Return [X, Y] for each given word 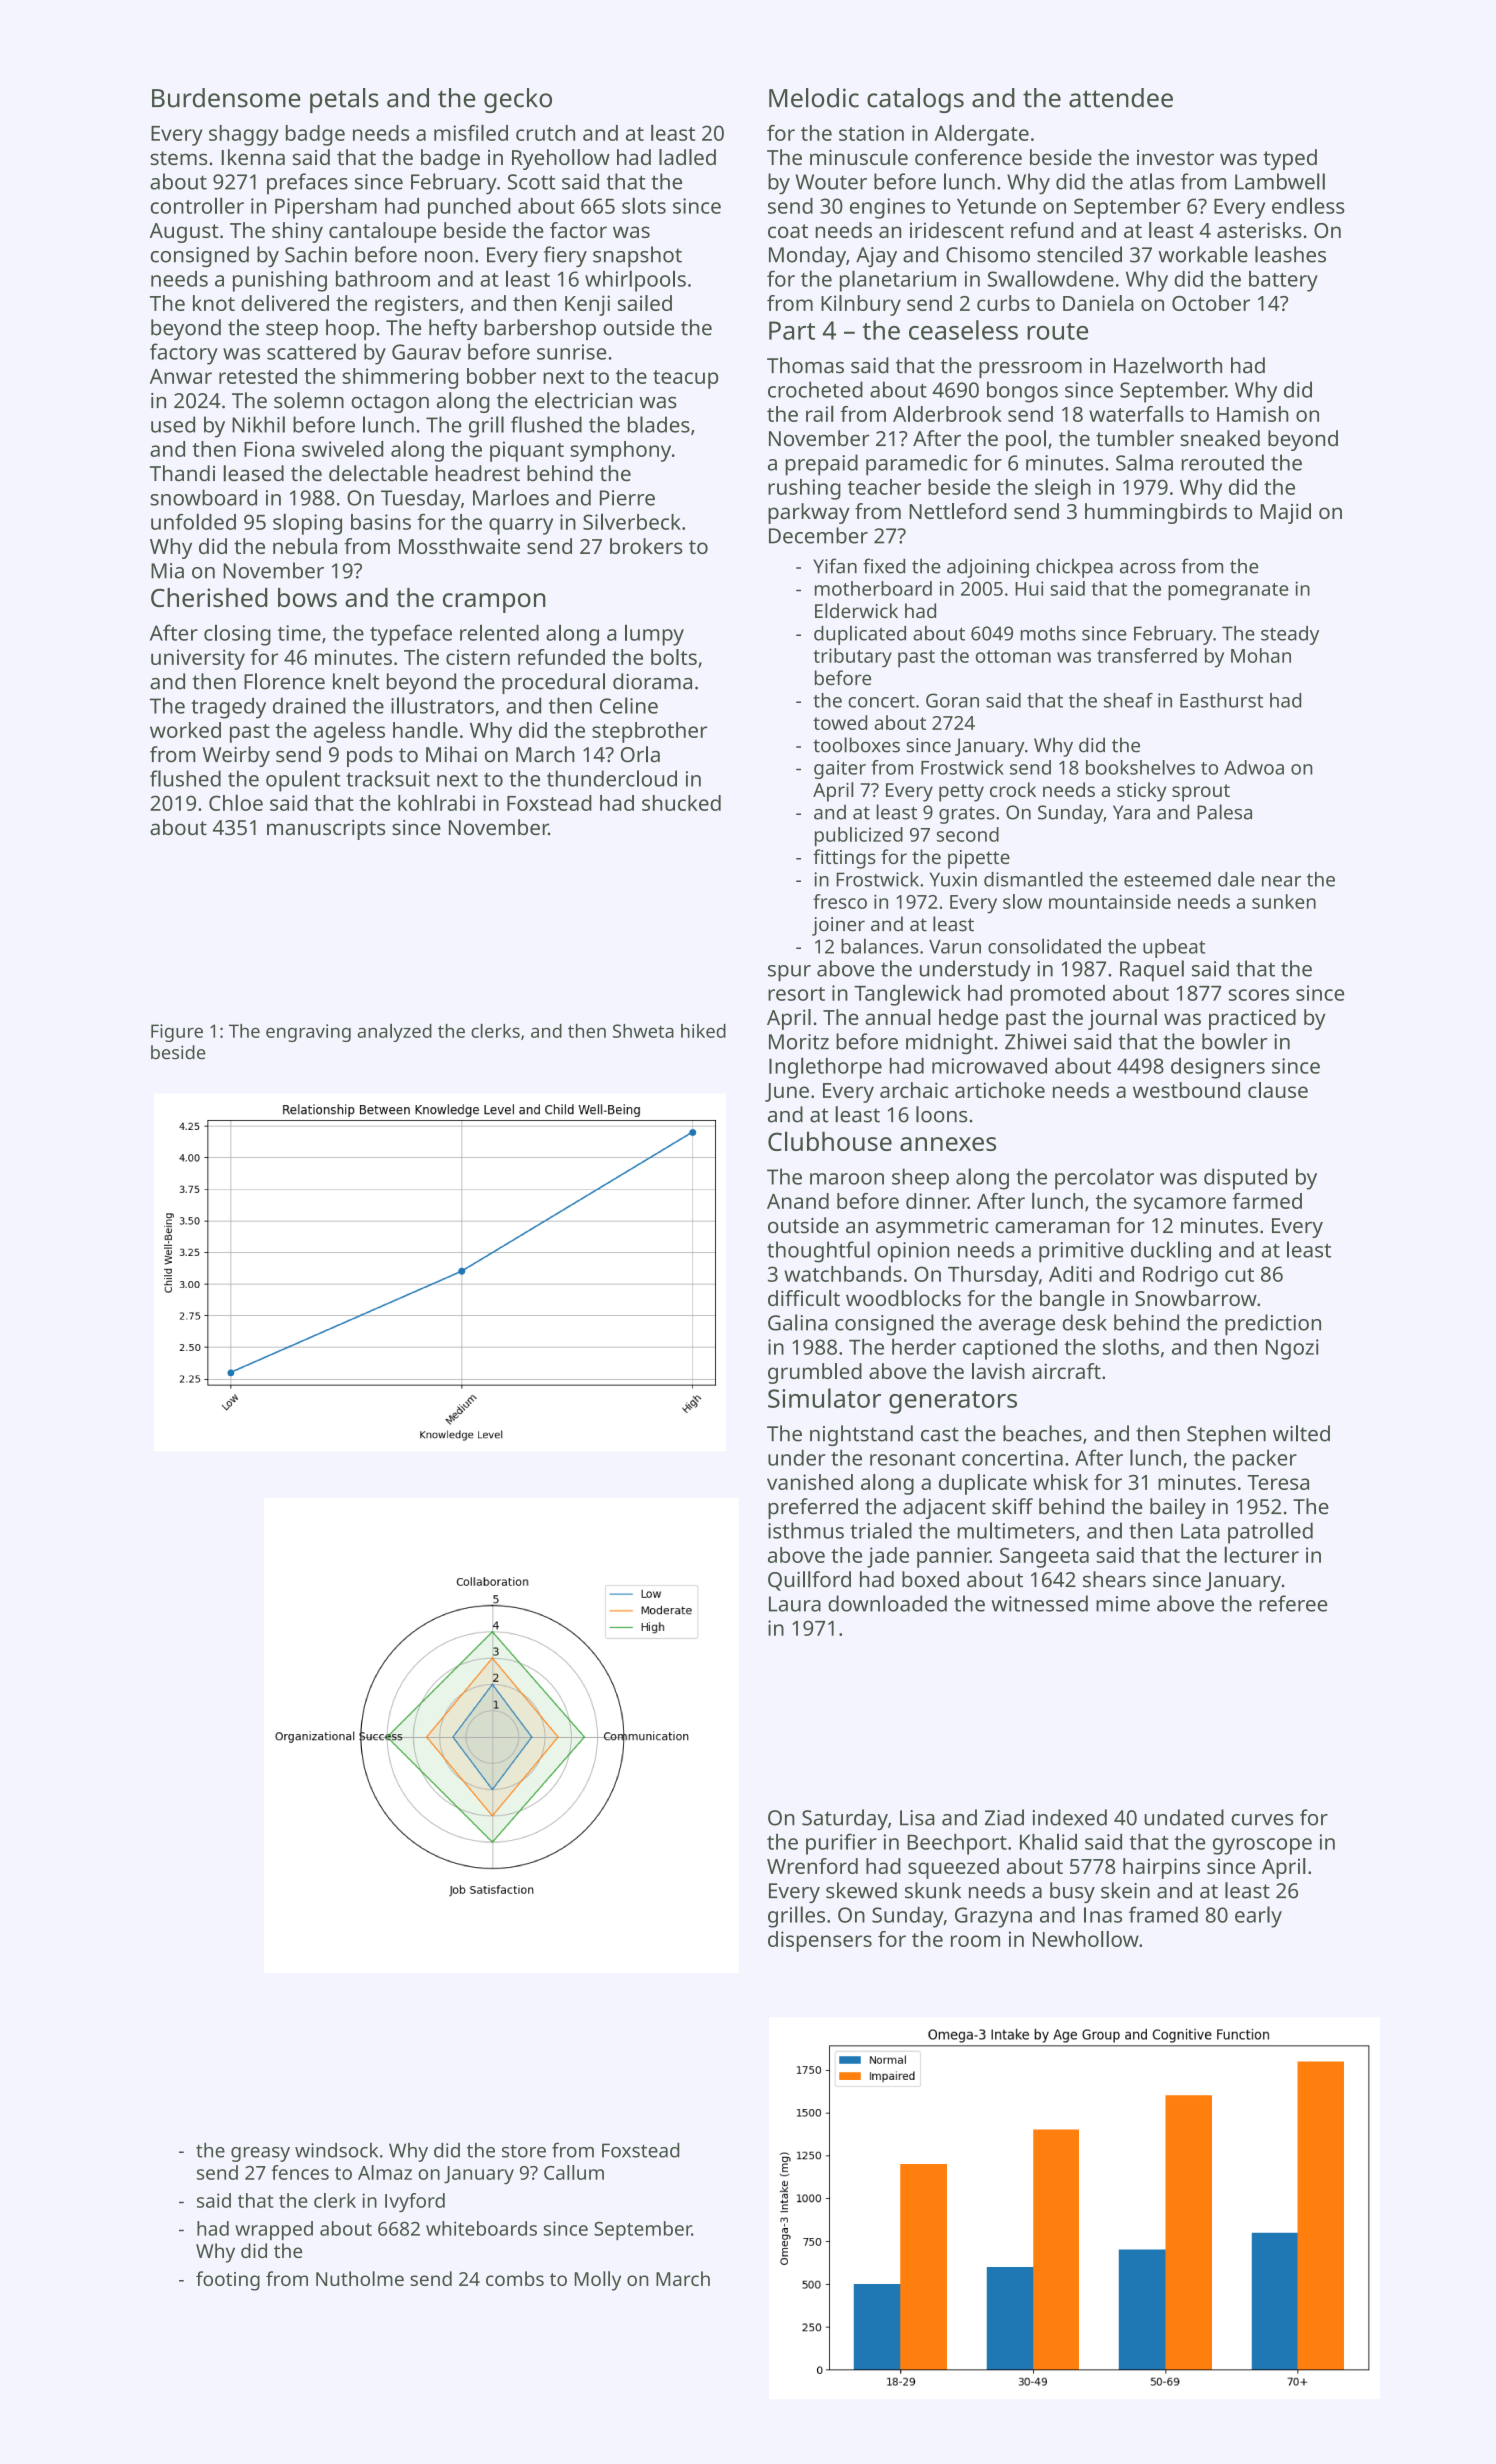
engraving [308, 1033]
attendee [1121, 98]
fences [300, 2172]
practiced [1252, 1019]
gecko [518, 100]
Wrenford [812, 1866]
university [198, 659]
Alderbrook [947, 413]
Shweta [643, 1031]
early [1258, 1917]
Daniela [1098, 303]
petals [344, 100]
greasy [260, 2154]
